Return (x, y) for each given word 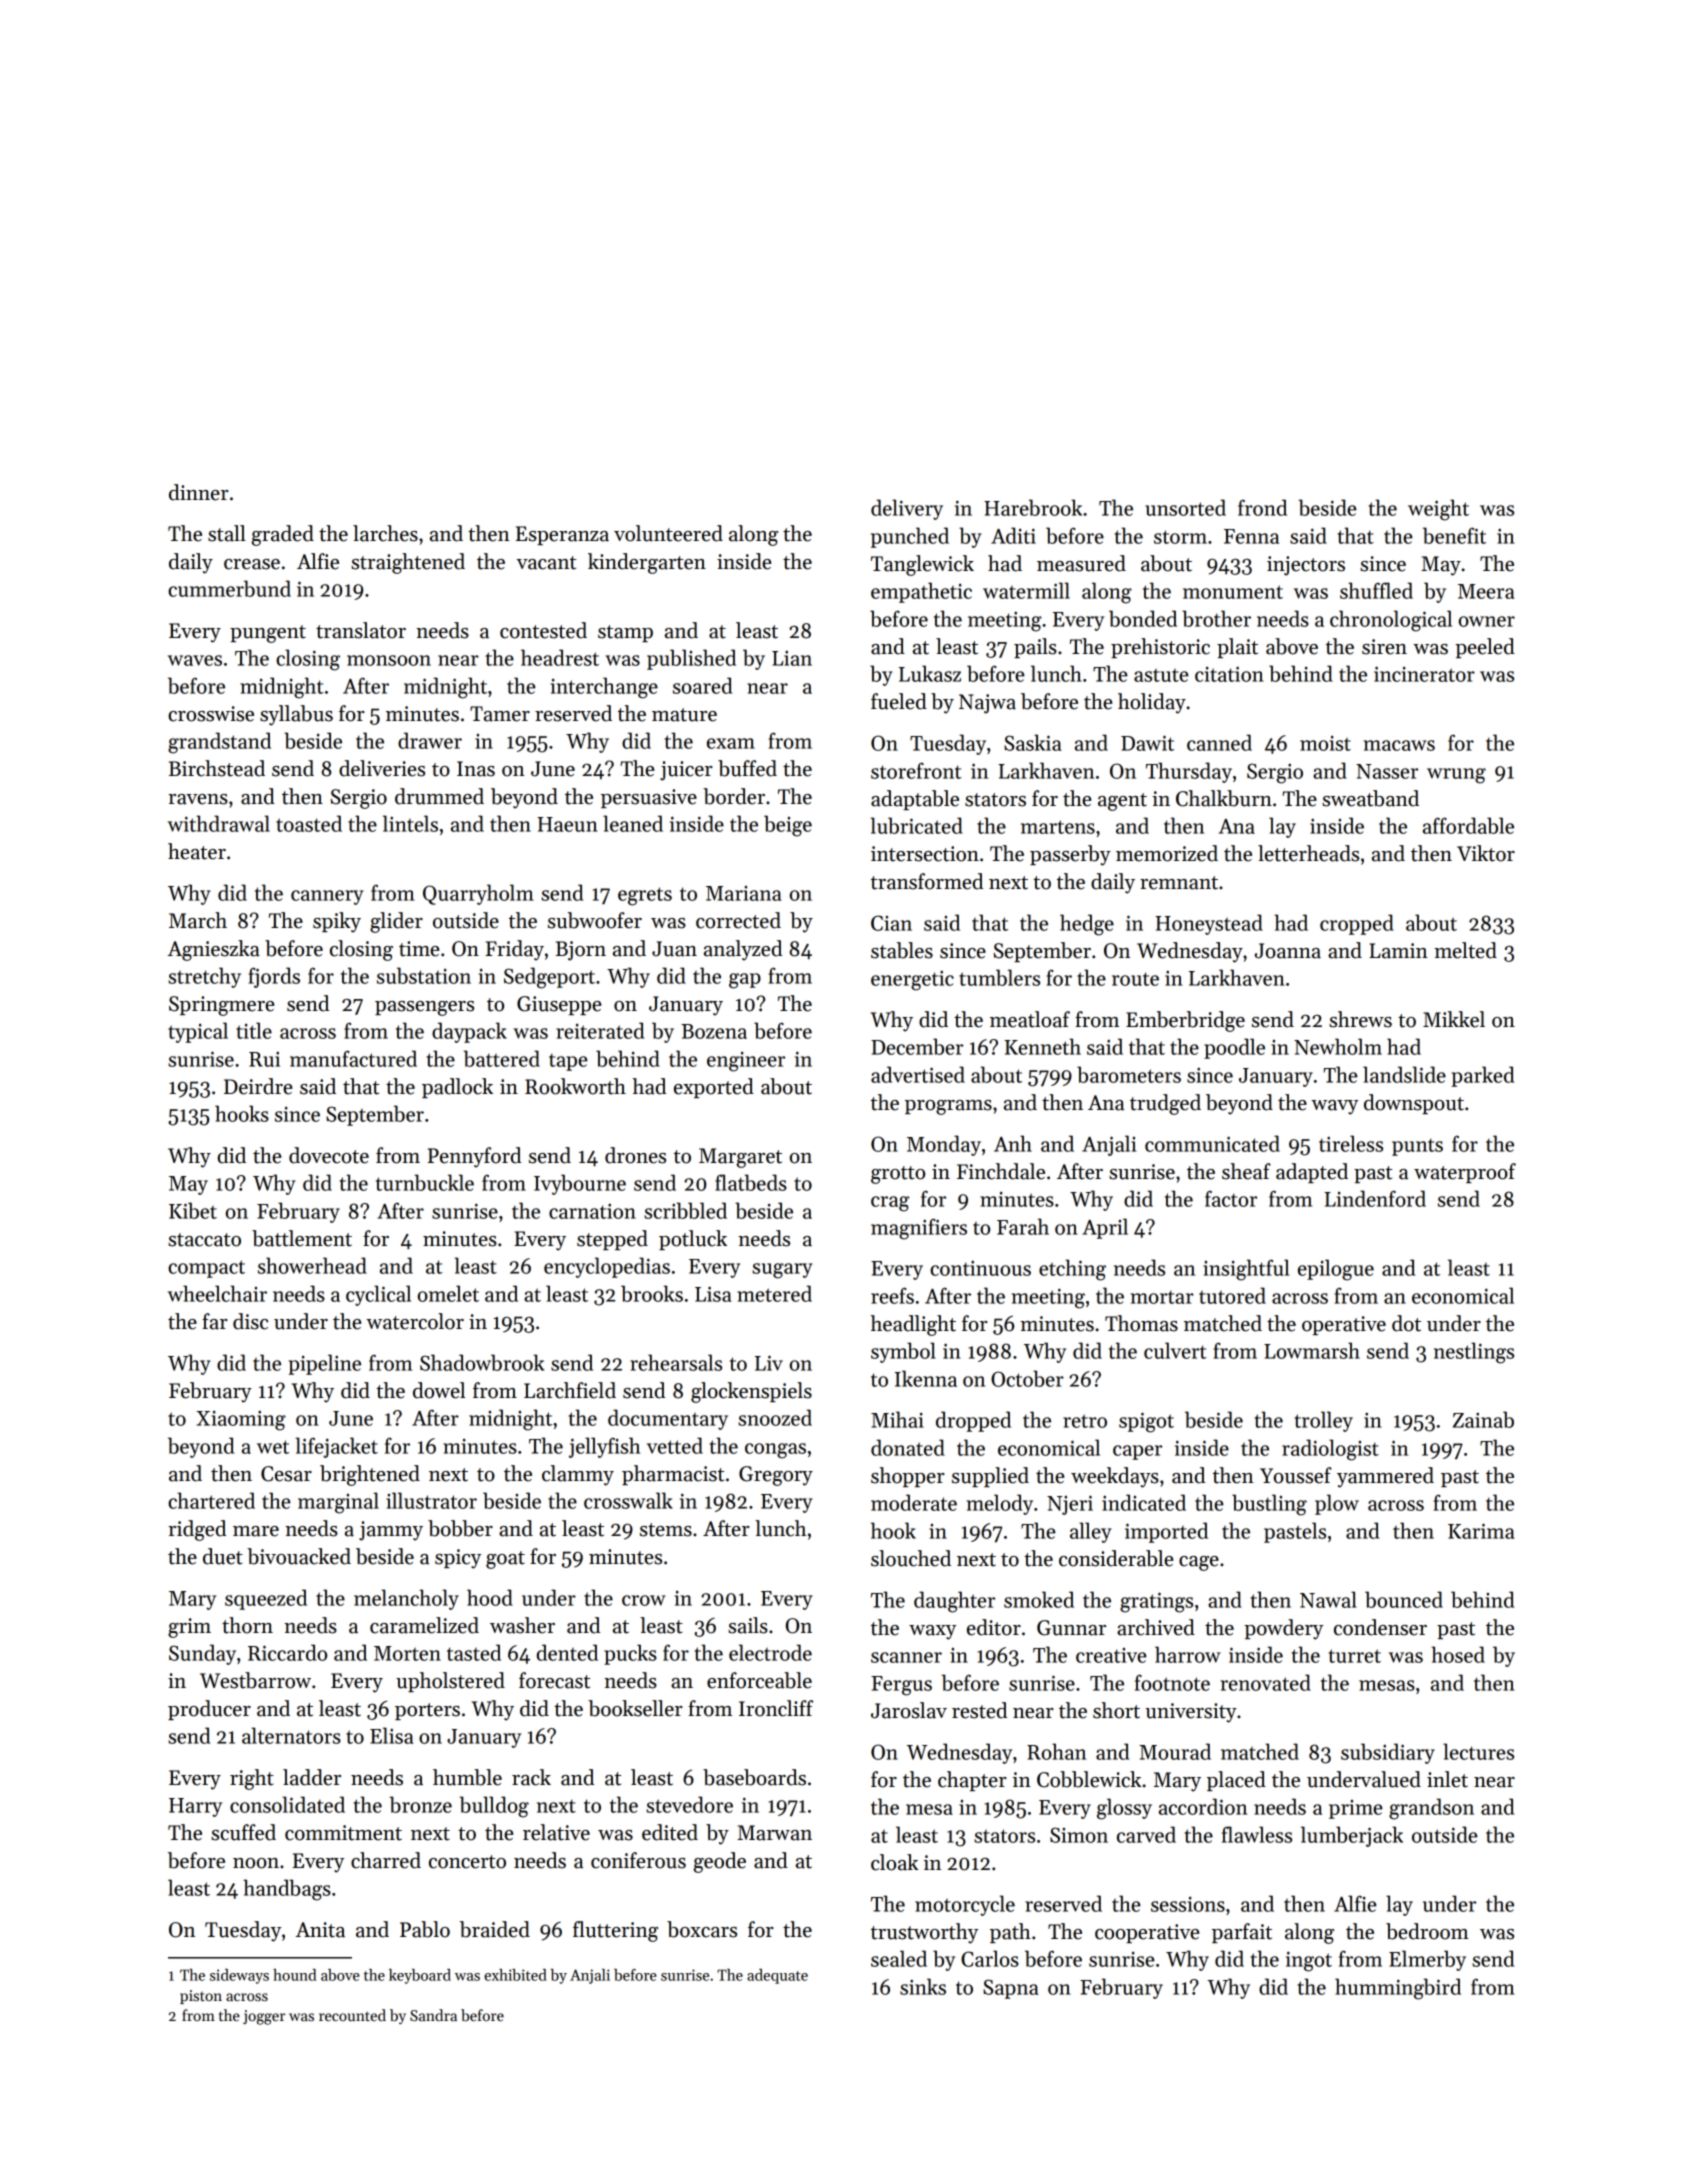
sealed (899, 1958)
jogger (264, 2017)
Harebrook (1033, 507)
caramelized (424, 1625)
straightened (408, 563)
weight (1438, 510)
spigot (1146, 1422)
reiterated (600, 1030)
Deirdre (258, 1086)
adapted (1312, 1173)
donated (908, 1447)
